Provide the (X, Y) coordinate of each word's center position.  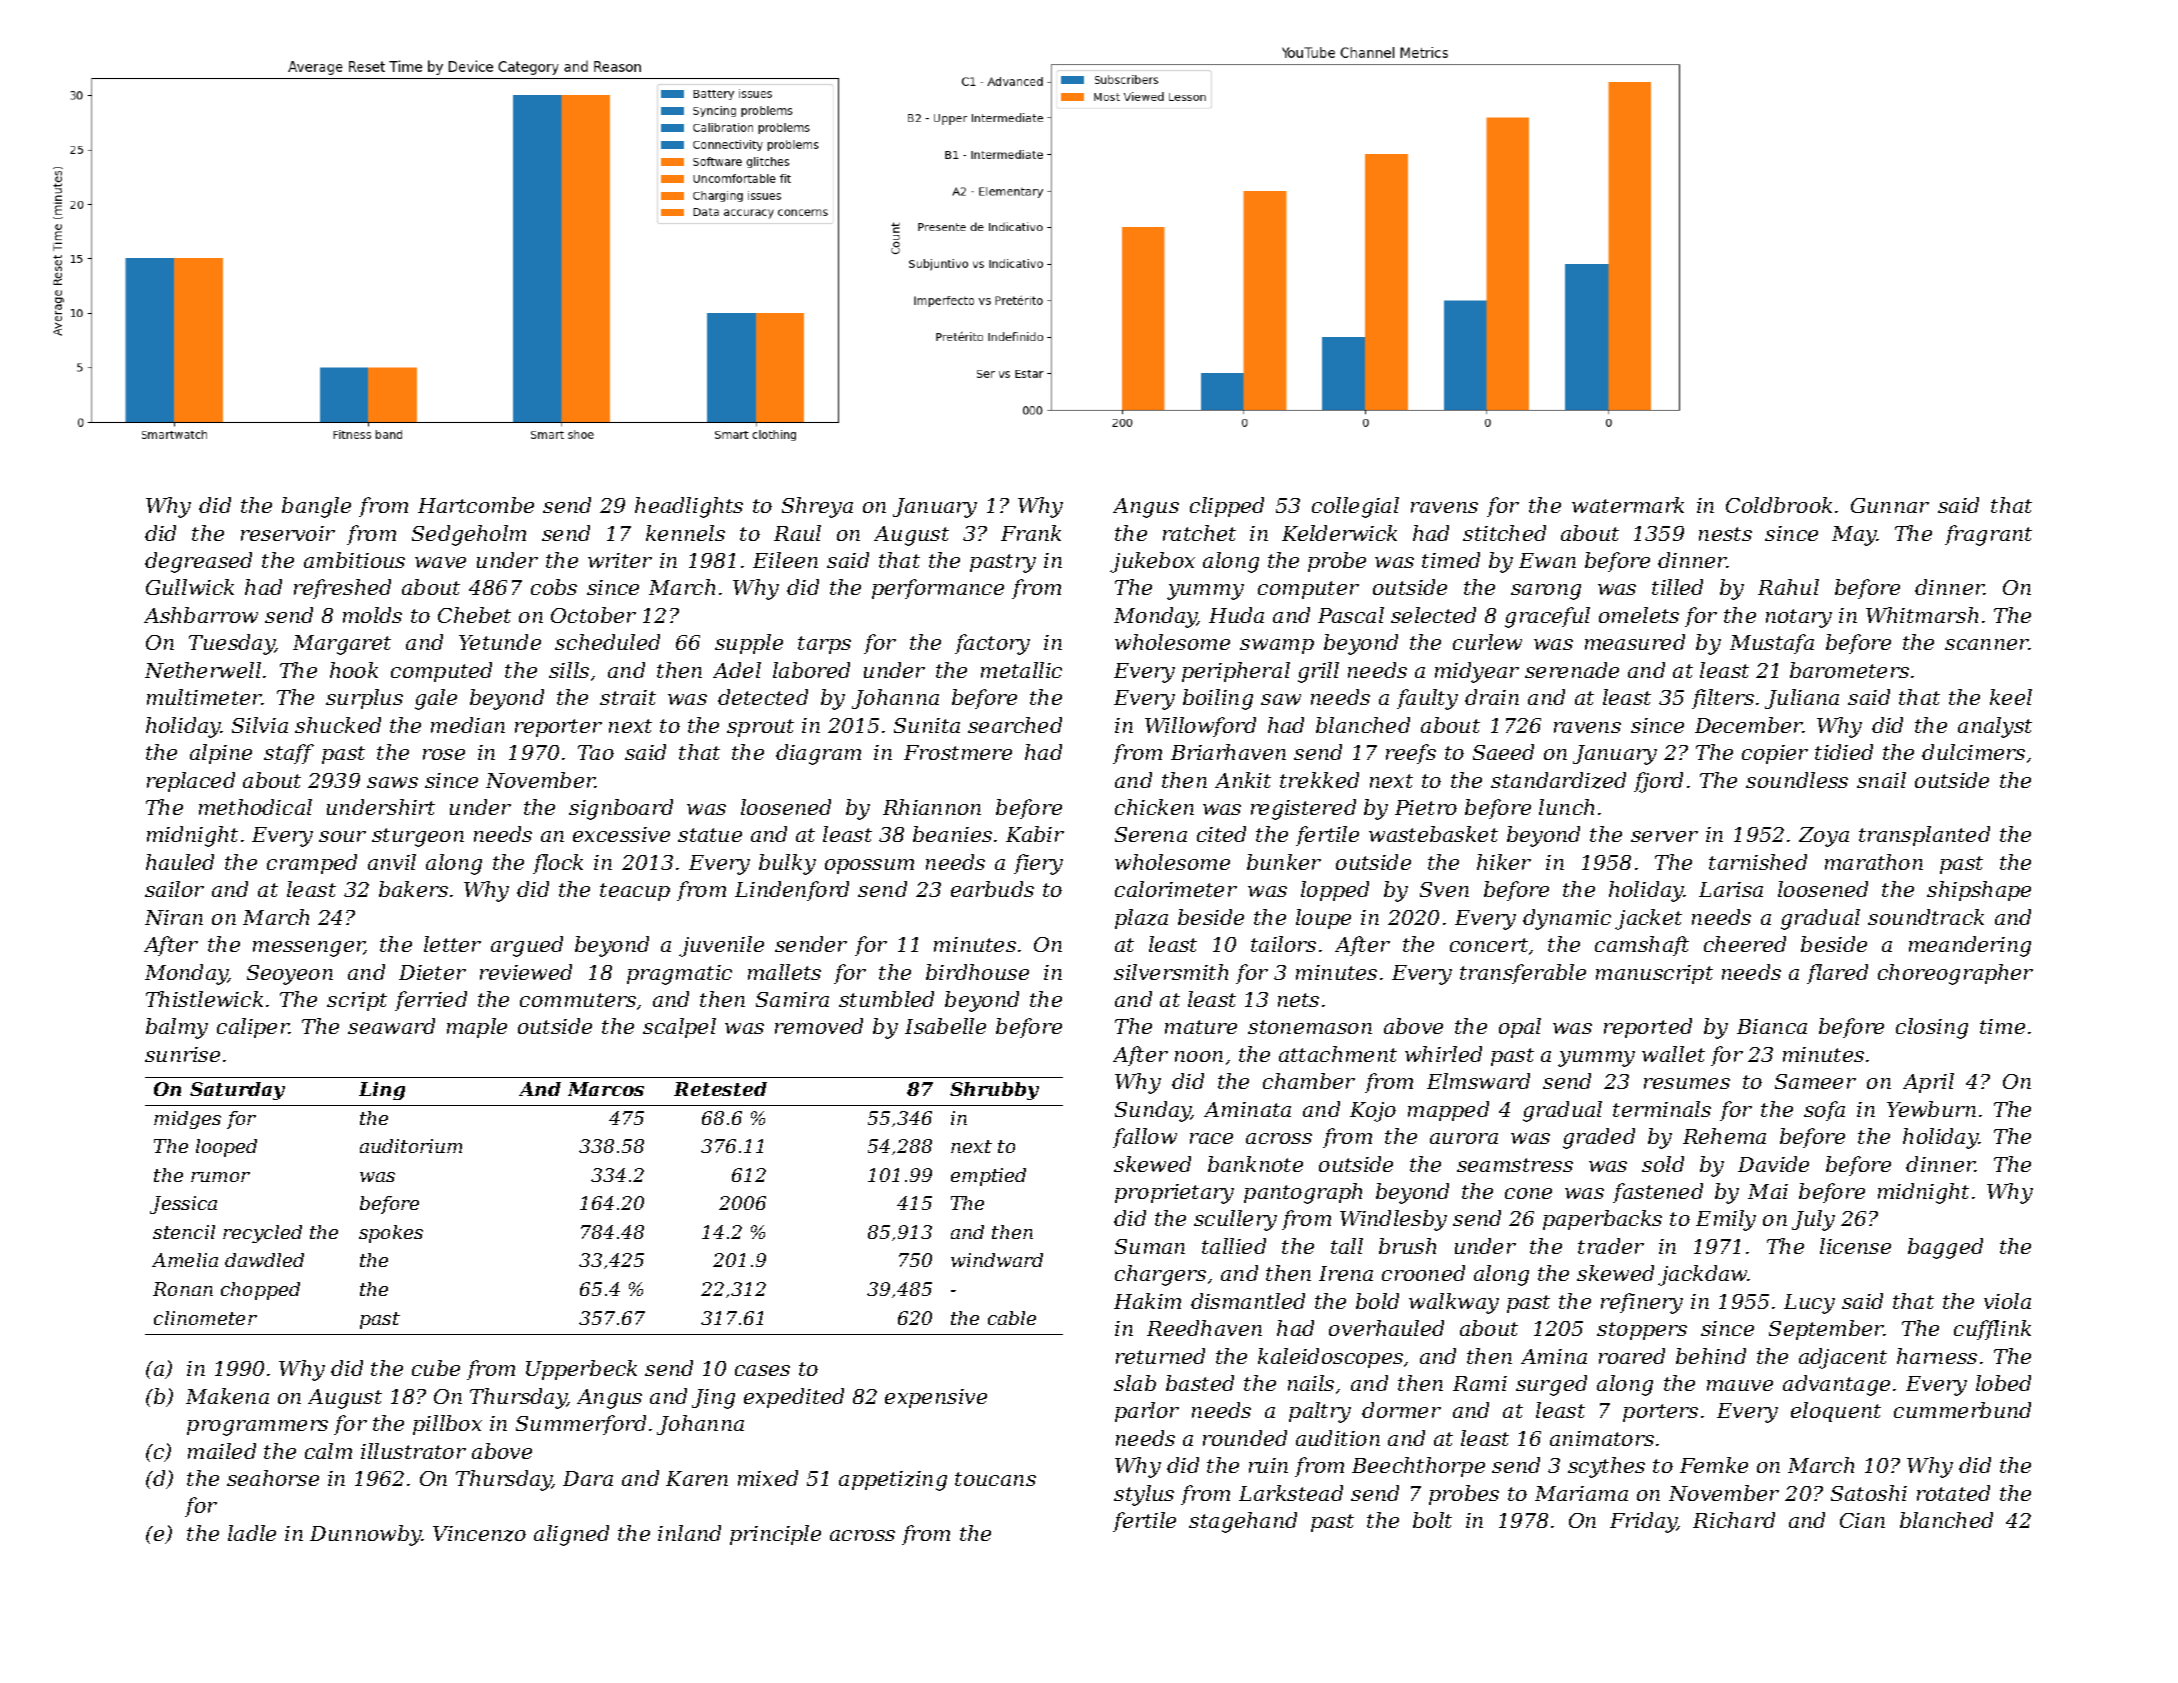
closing (1932, 1028)
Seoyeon (290, 975)
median (468, 725)
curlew (1487, 642)
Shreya (817, 507)
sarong (1546, 592)
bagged (1945, 1248)
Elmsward (1478, 1081)
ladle (252, 1533)
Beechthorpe (1418, 1467)
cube (436, 1368)
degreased (198, 562)
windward (997, 1260)
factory (992, 644)
